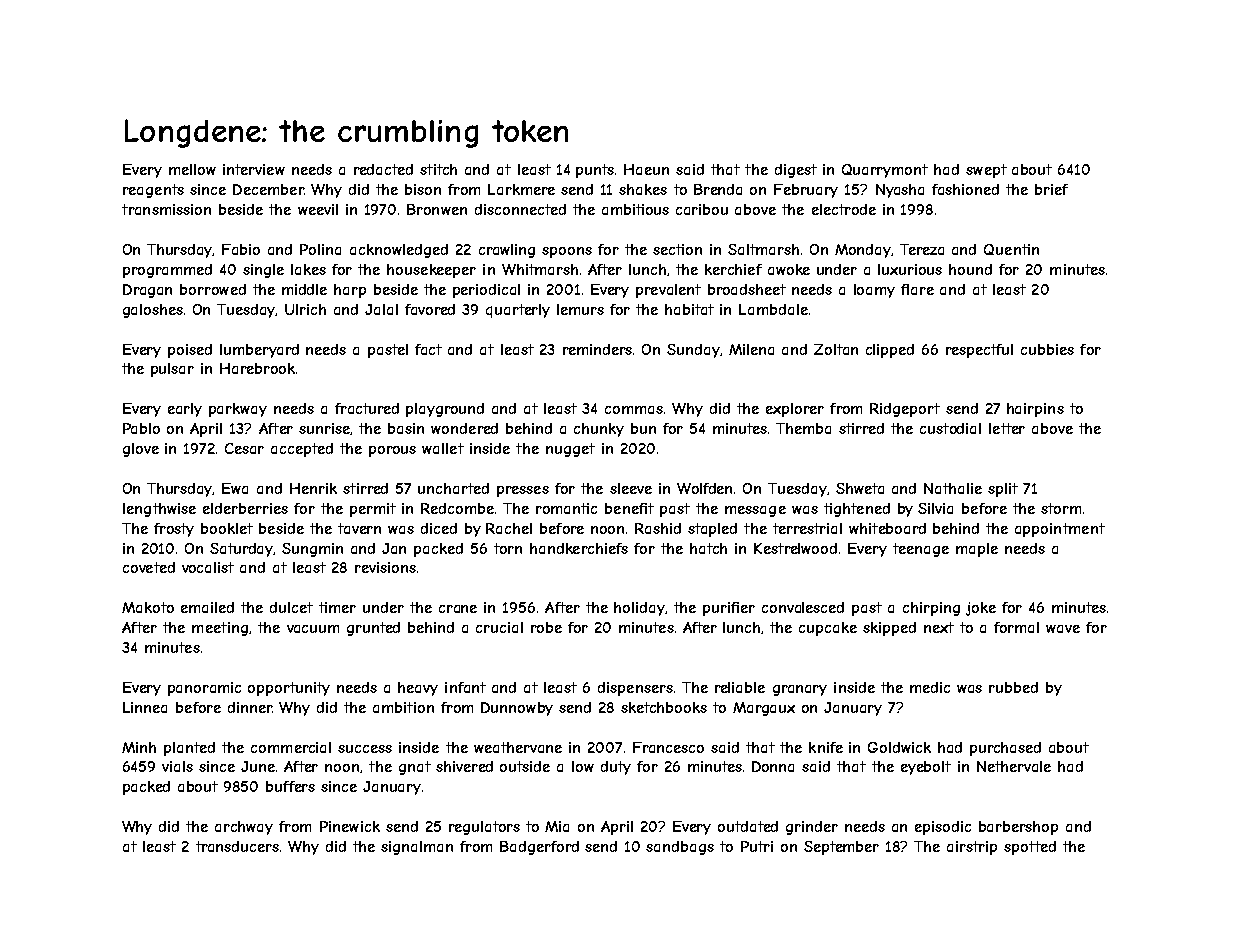  What do you see at coordinates (520, 209) in the document?
I see `disconnected` at bounding box center [520, 209].
